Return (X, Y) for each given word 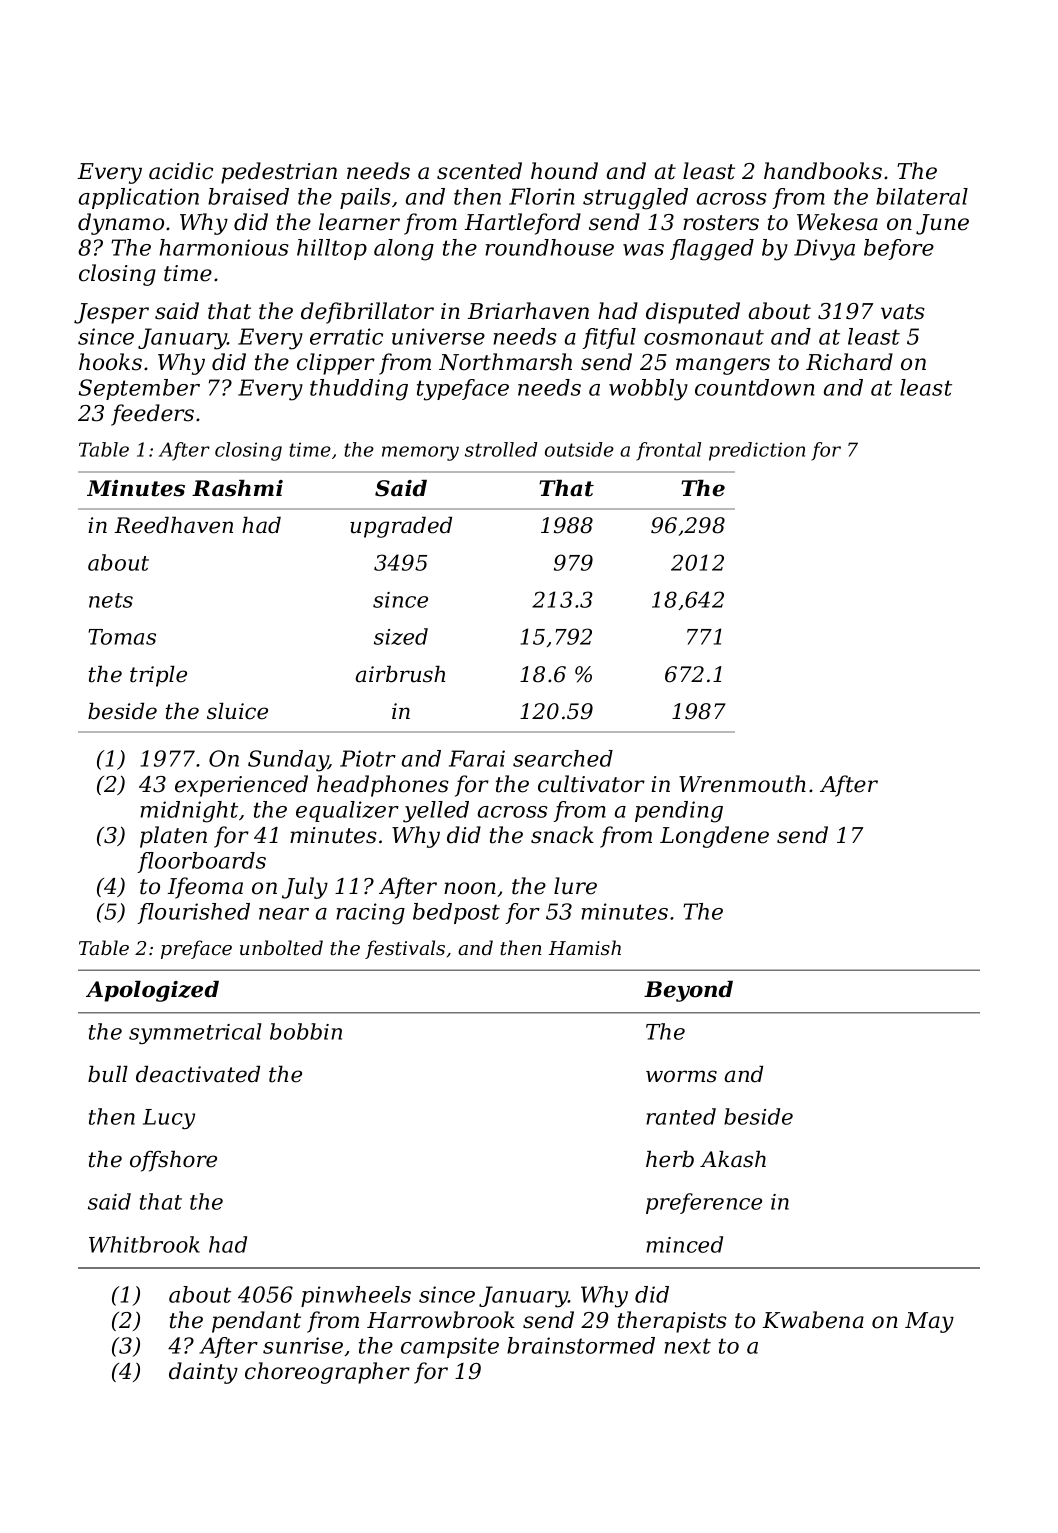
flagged (712, 250)
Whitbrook (144, 1244)
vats (903, 312)
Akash (733, 1159)
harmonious (224, 247)
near (284, 914)
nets (111, 600)
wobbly (648, 390)
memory (420, 453)
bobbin (306, 1031)
